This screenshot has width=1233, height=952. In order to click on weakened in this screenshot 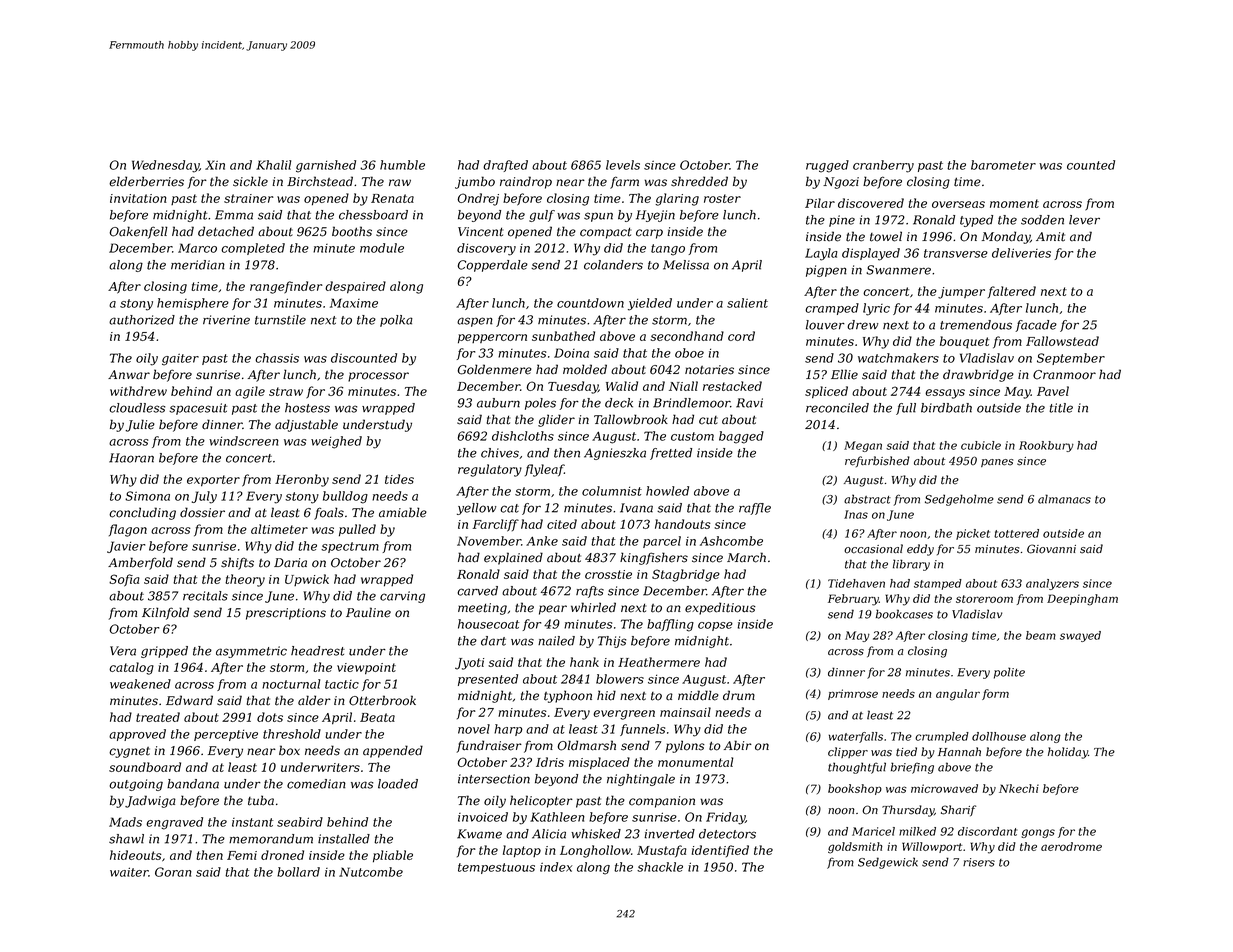, I will do `click(140, 684)`.
